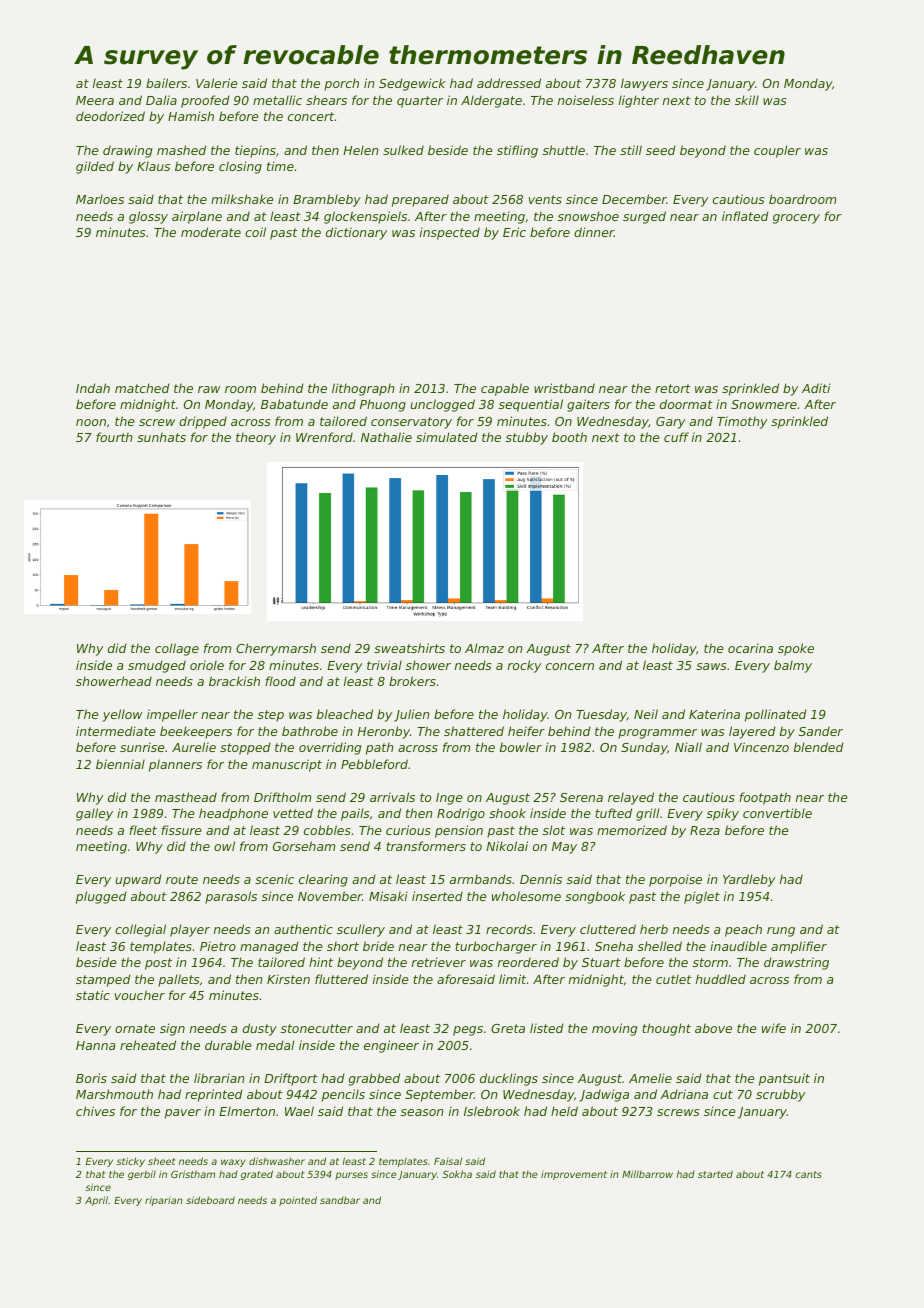  I want to click on memorized, so click(632, 830).
